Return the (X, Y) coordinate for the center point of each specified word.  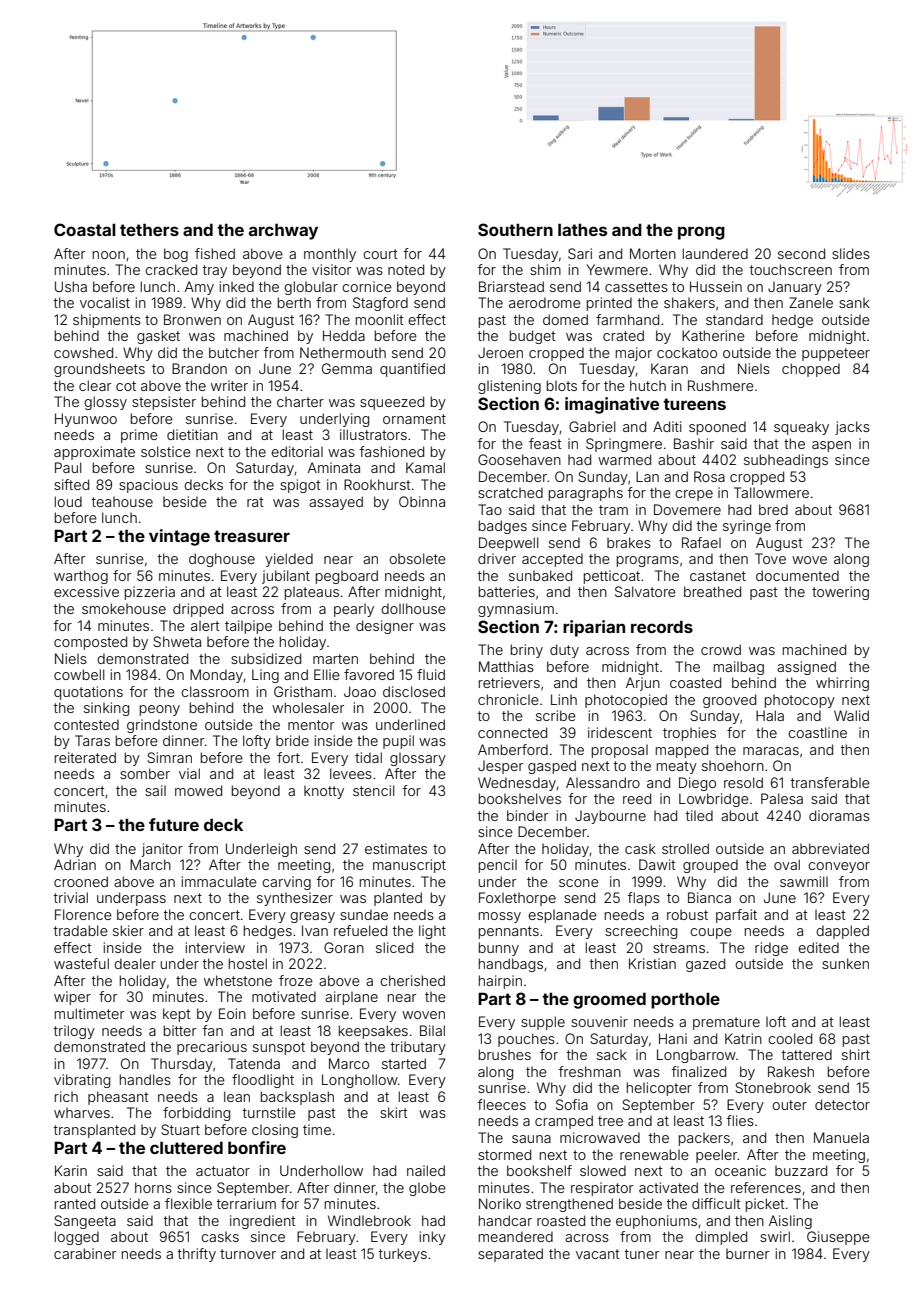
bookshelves (520, 798)
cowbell (79, 674)
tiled (699, 815)
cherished (412, 980)
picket (765, 1205)
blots (562, 385)
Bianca (709, 897)
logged (77, 1238)
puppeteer (836, 354)
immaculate (219, 881)
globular (311, 288)
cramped (564, 1122)
